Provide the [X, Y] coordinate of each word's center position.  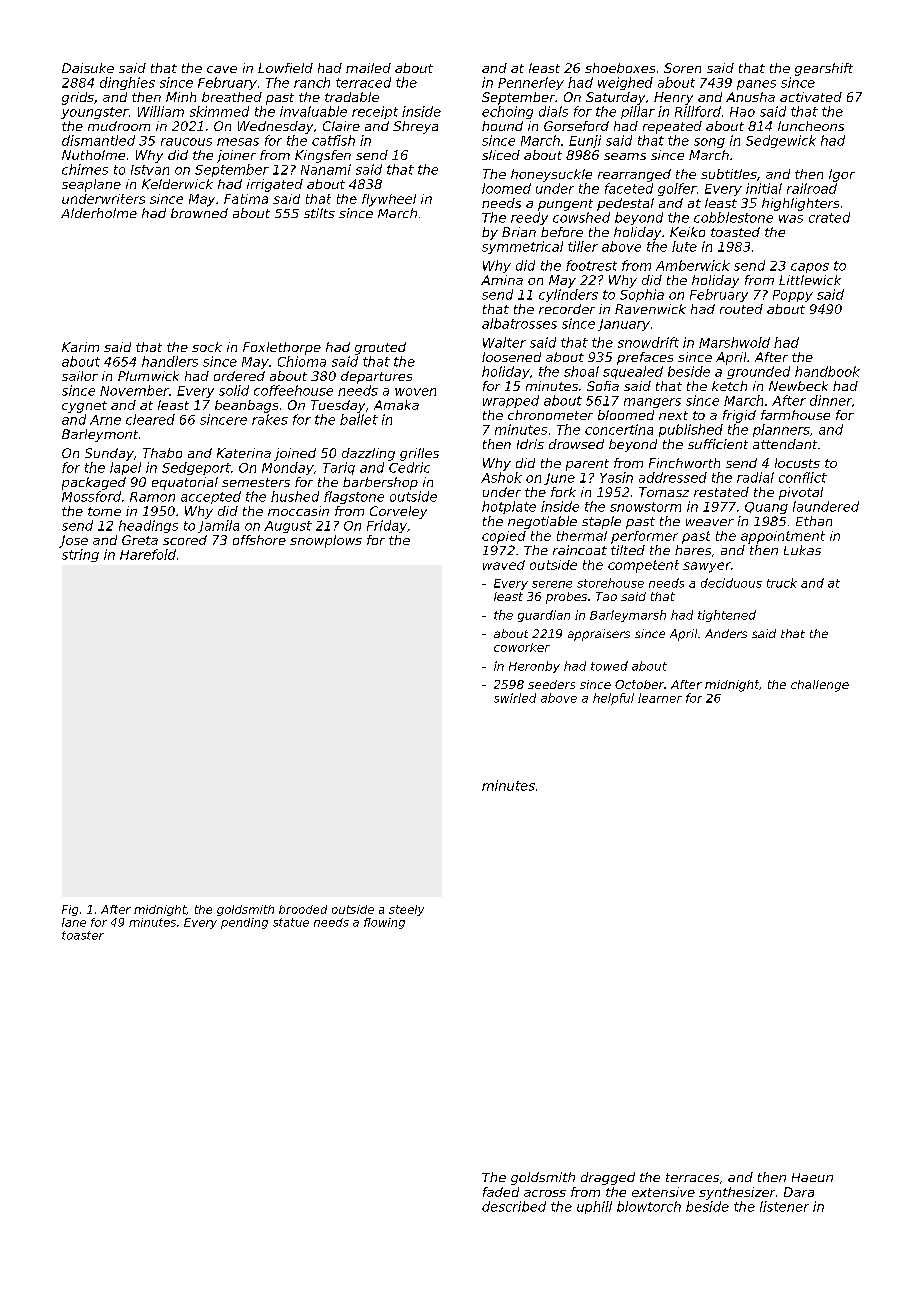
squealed [633, 372]
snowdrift [648, 342]
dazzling [368, 454]
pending [244, 923]
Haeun [812, 1177]
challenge [820, 686]
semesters [256, 482]
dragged [608, 1178]
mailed [368, 68]
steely [406, 910]
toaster [83, 935]
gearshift [824, 69]
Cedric [409, 467]
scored [185, 540]
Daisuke [88, 68]
